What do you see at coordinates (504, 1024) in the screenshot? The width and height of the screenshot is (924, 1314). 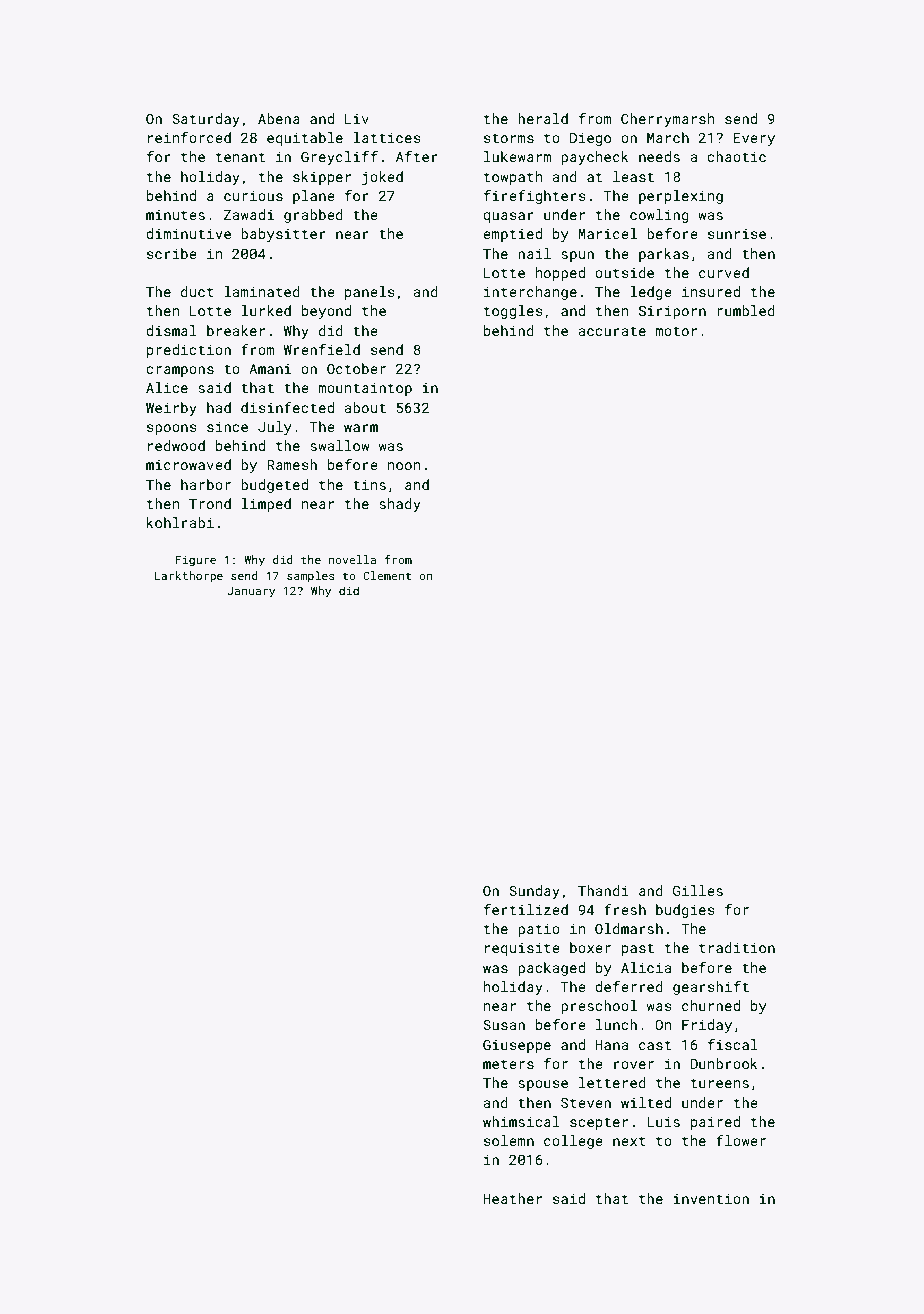 I see `Susan` at bounding box center [504, 1024].
